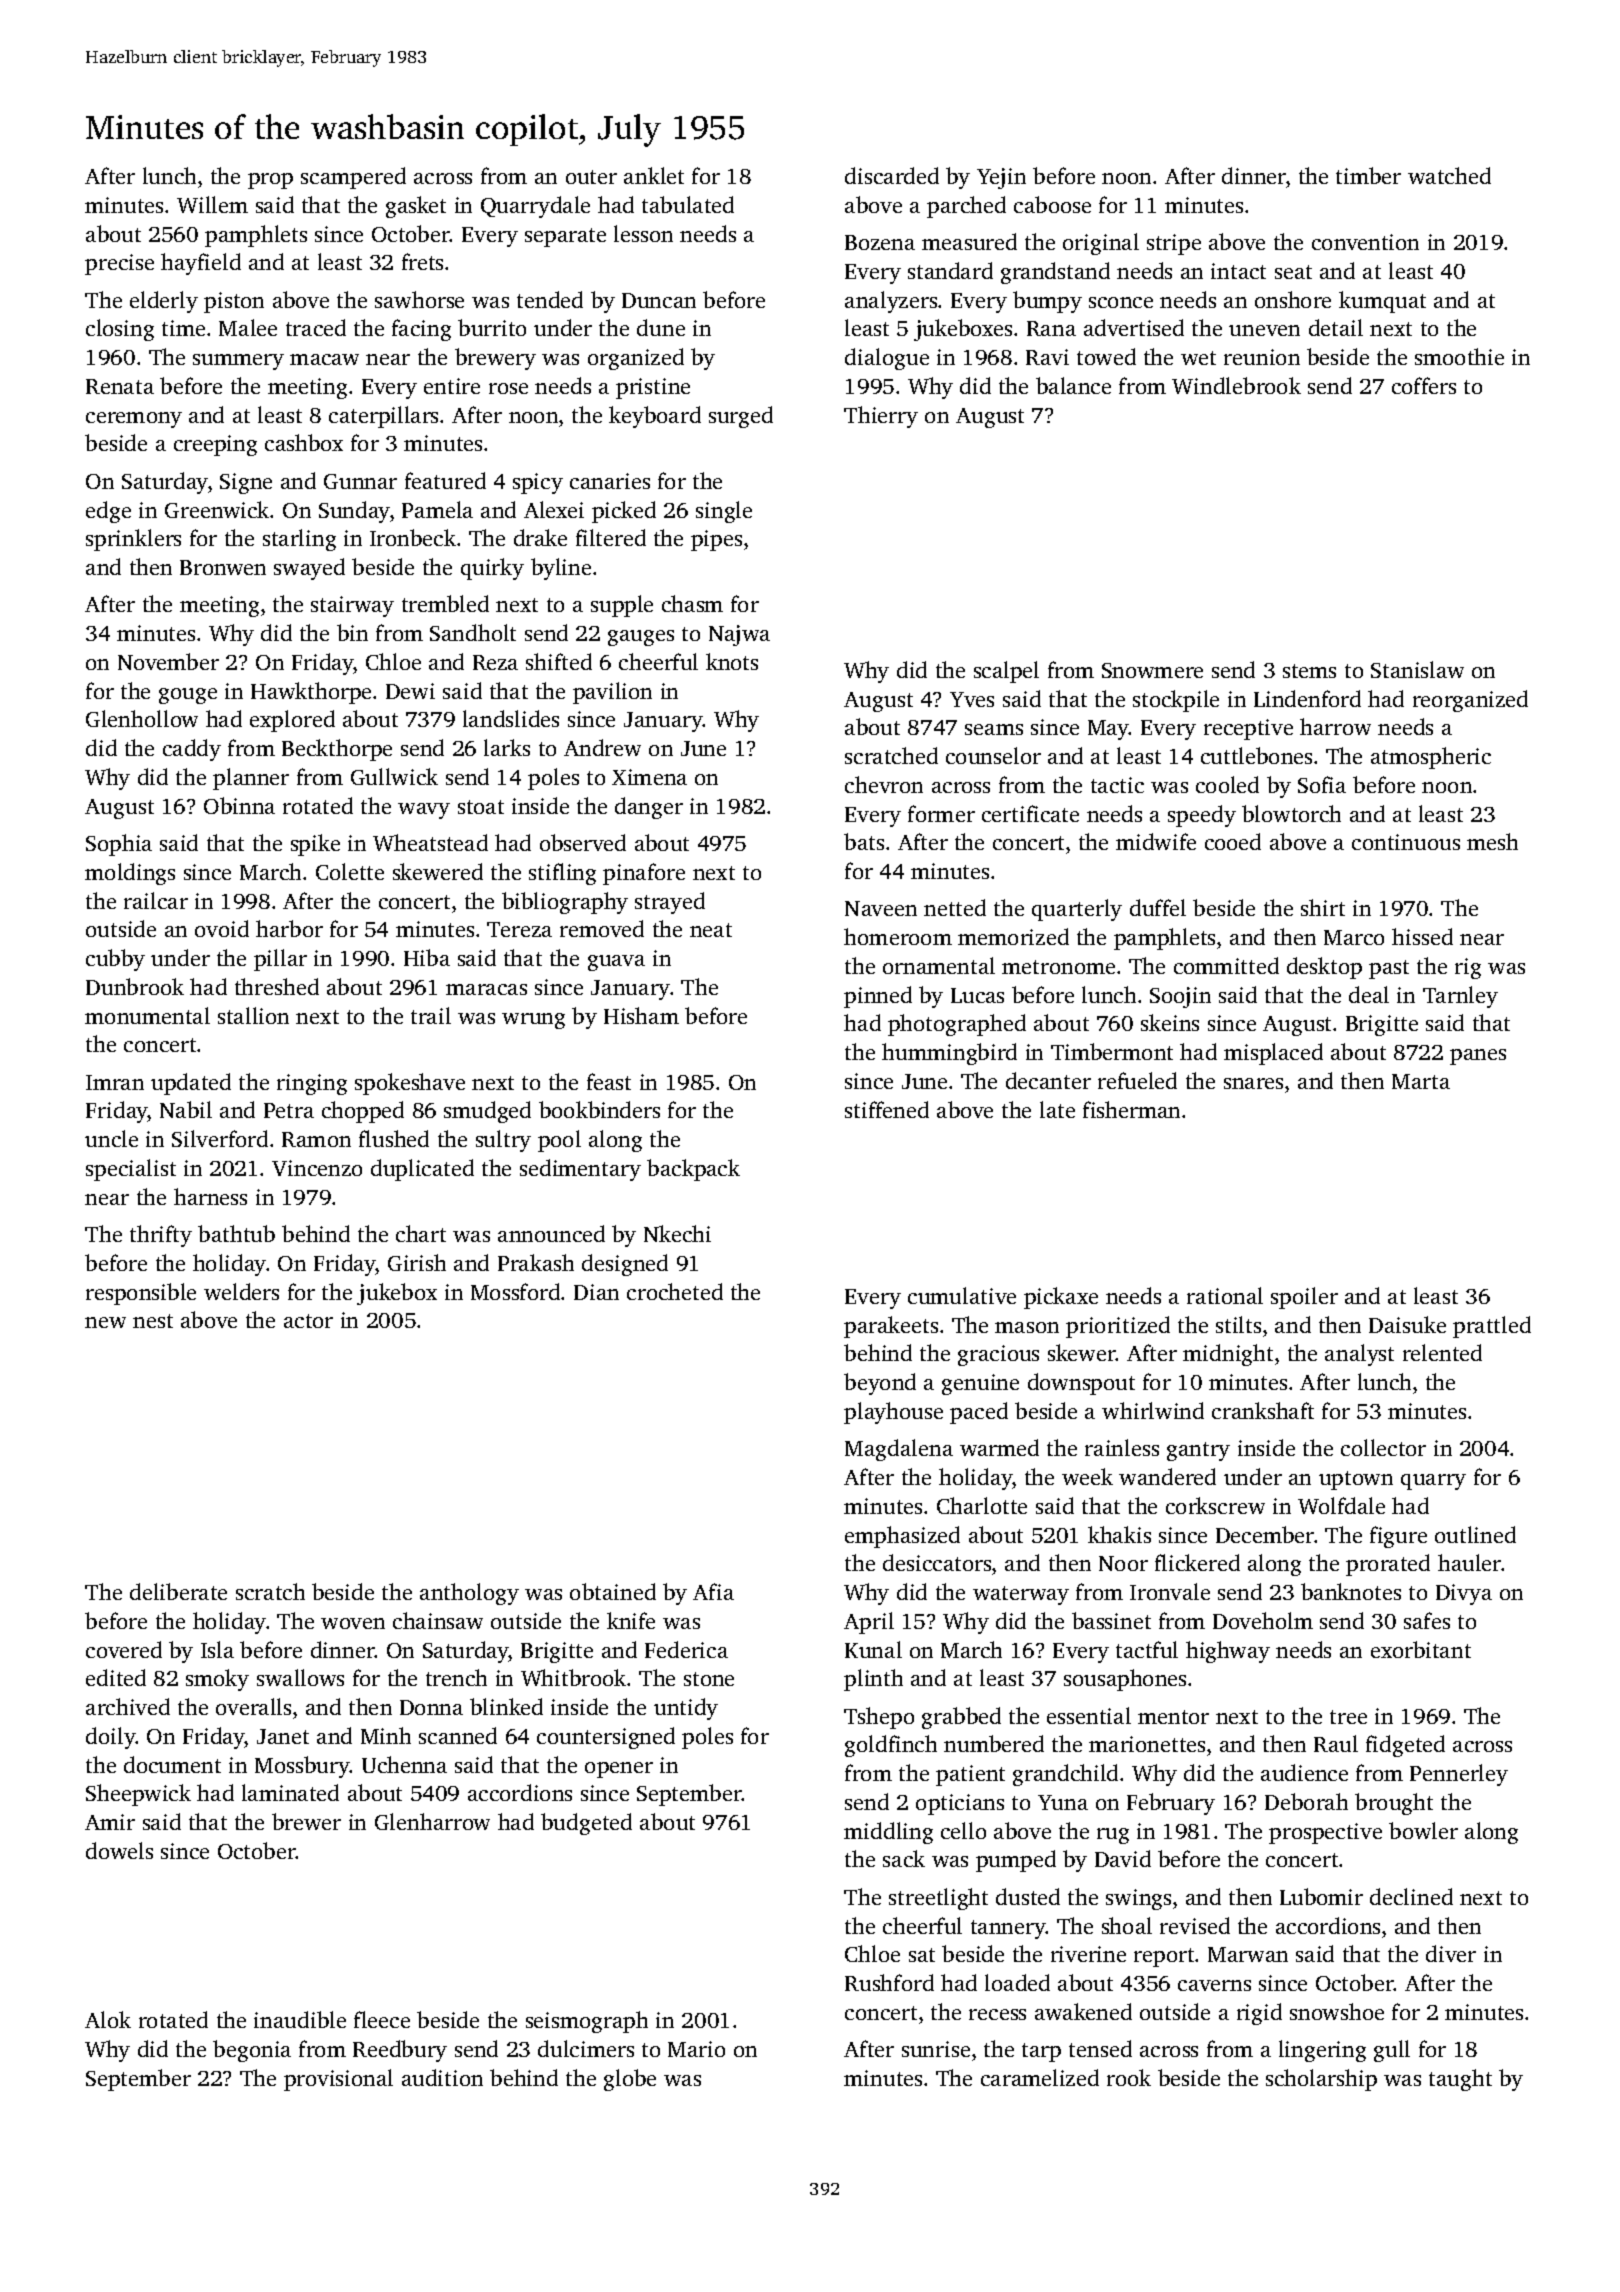  I want to click on provisional, so click(338, 2080).
